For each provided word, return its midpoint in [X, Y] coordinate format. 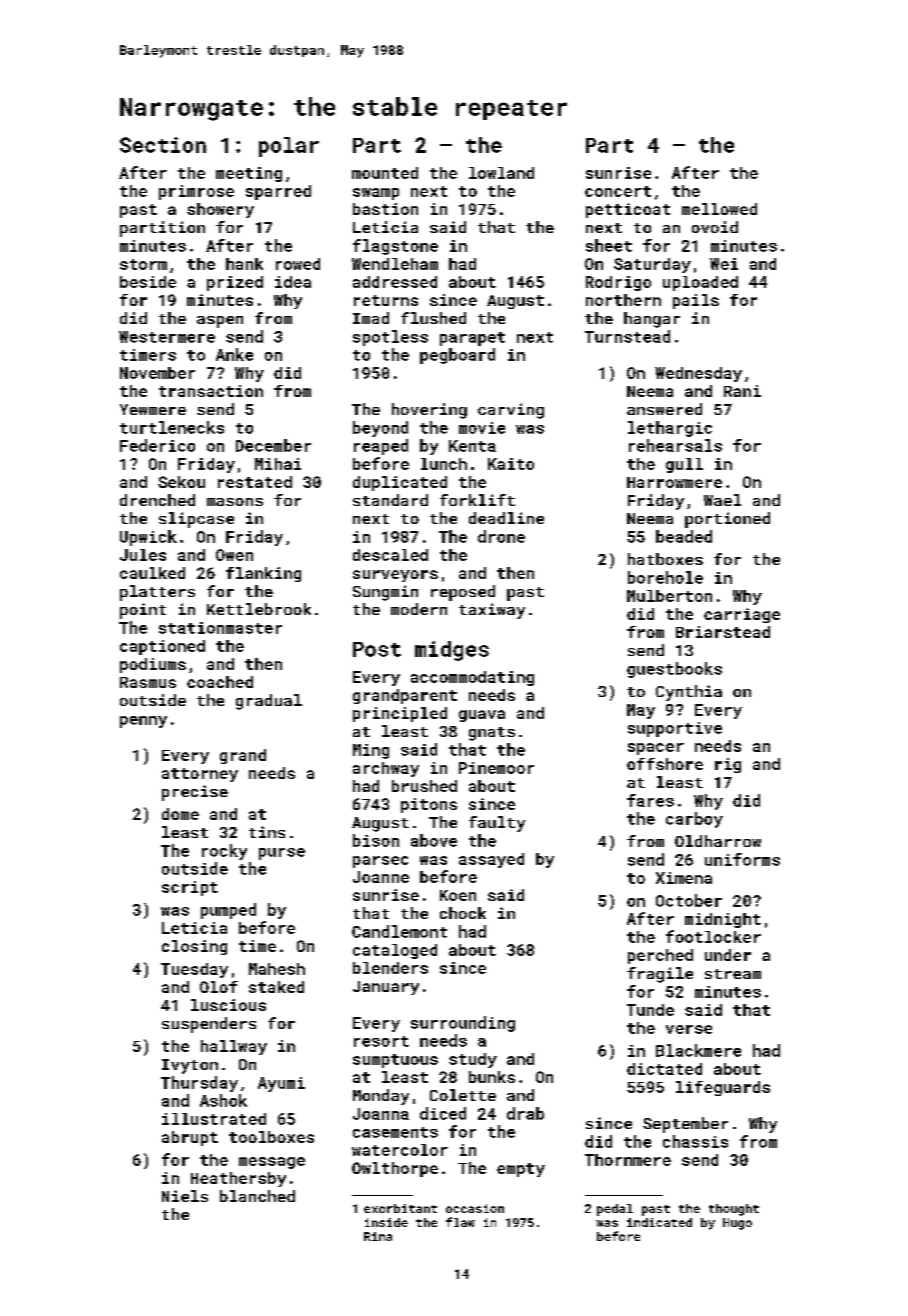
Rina [378, 1236]
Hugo [737, 1224]
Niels [185, 1196]
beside [148, 282]
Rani [742, 391]
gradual [269, 702]
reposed [463, 593]
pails [696, 301]
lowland [501, 173]
